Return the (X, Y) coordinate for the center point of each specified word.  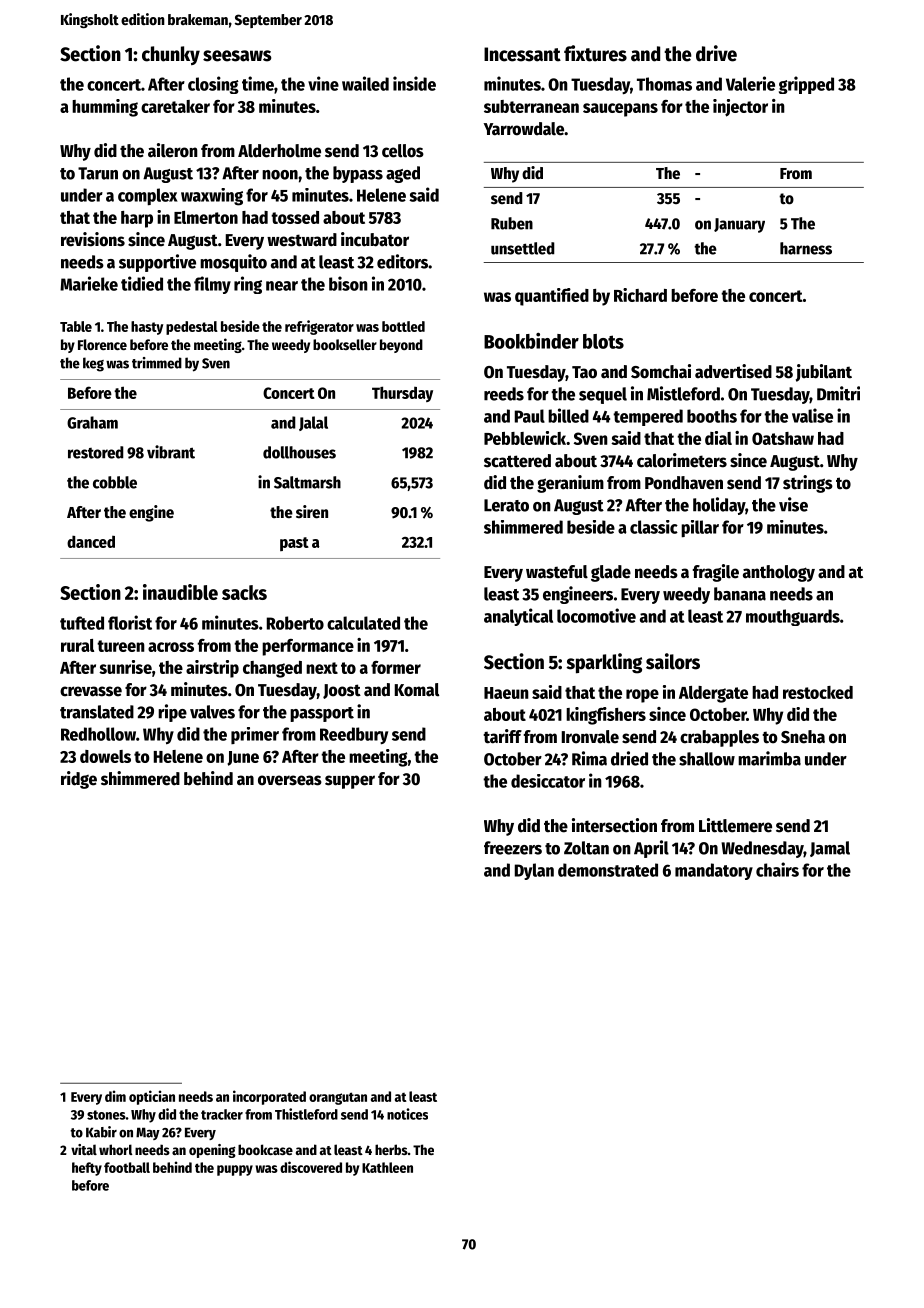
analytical (518, 617)
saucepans (620, 110)
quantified (552, 297)
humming (105, 108)
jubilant (824, 373)
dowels (105, 756)
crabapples (719, 738)
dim (115, 1096)
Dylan (534, 871)
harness (806, 248)
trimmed (157, 363)
